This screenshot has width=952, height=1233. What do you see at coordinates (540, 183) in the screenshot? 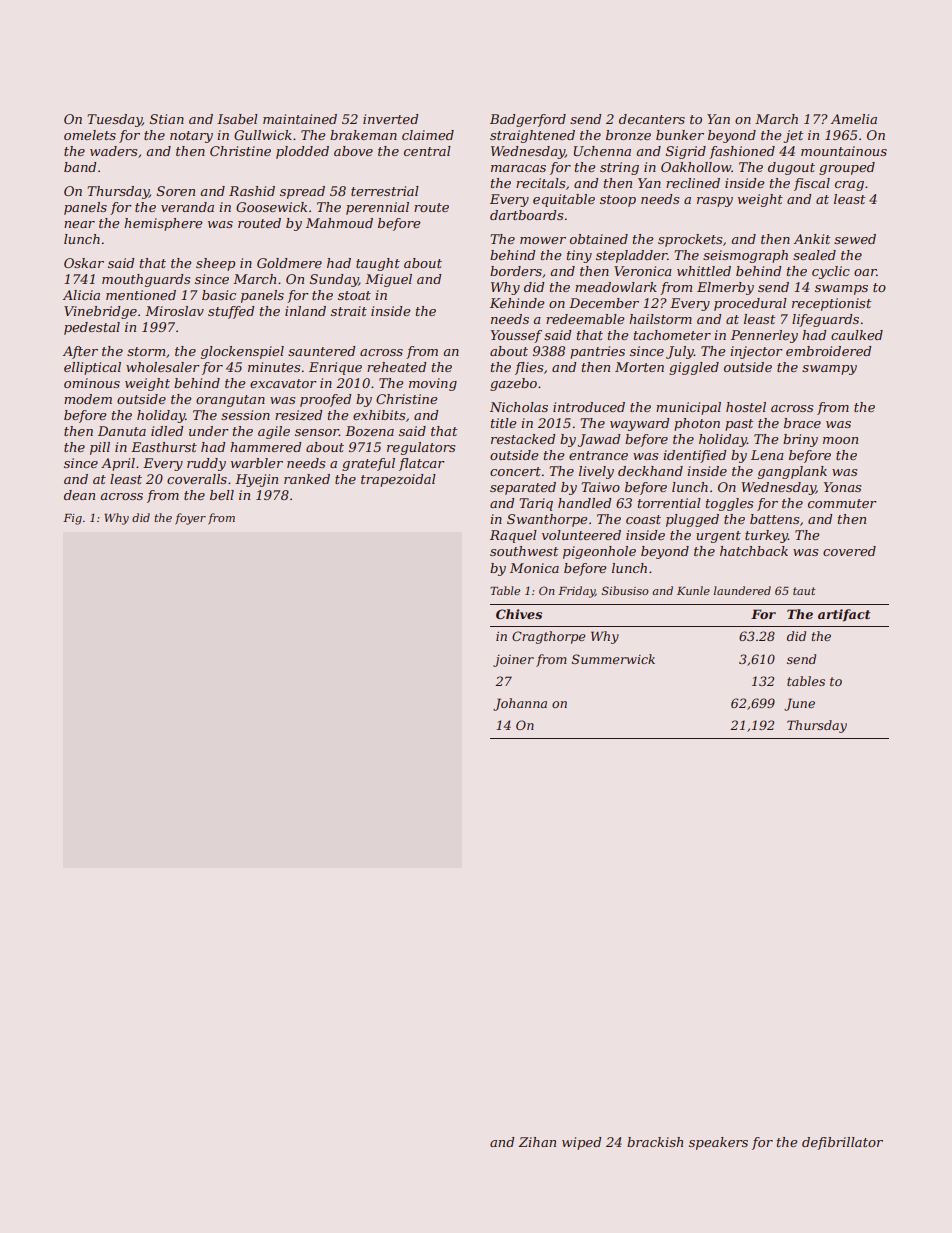
I see `recitals` at bounding box center [540, 183].
